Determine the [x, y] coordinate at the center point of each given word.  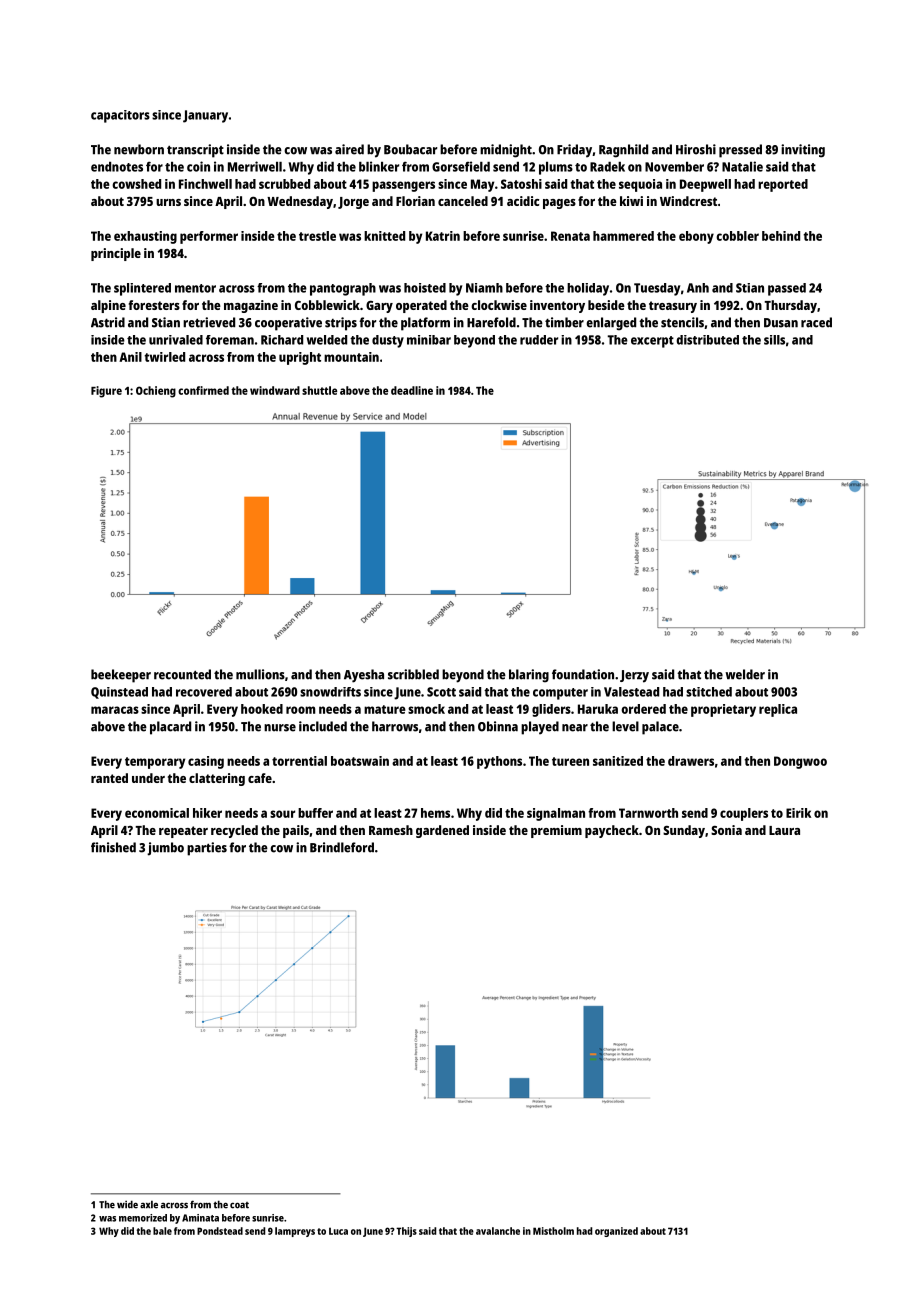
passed [787, 289]
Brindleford [342, 847]
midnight [506, 151]
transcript [195, 151]
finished [113, 847]
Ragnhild [623, 151]
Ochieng [156, 392]
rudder [539, 340]
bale [162, 1231]
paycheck [612, 831]
